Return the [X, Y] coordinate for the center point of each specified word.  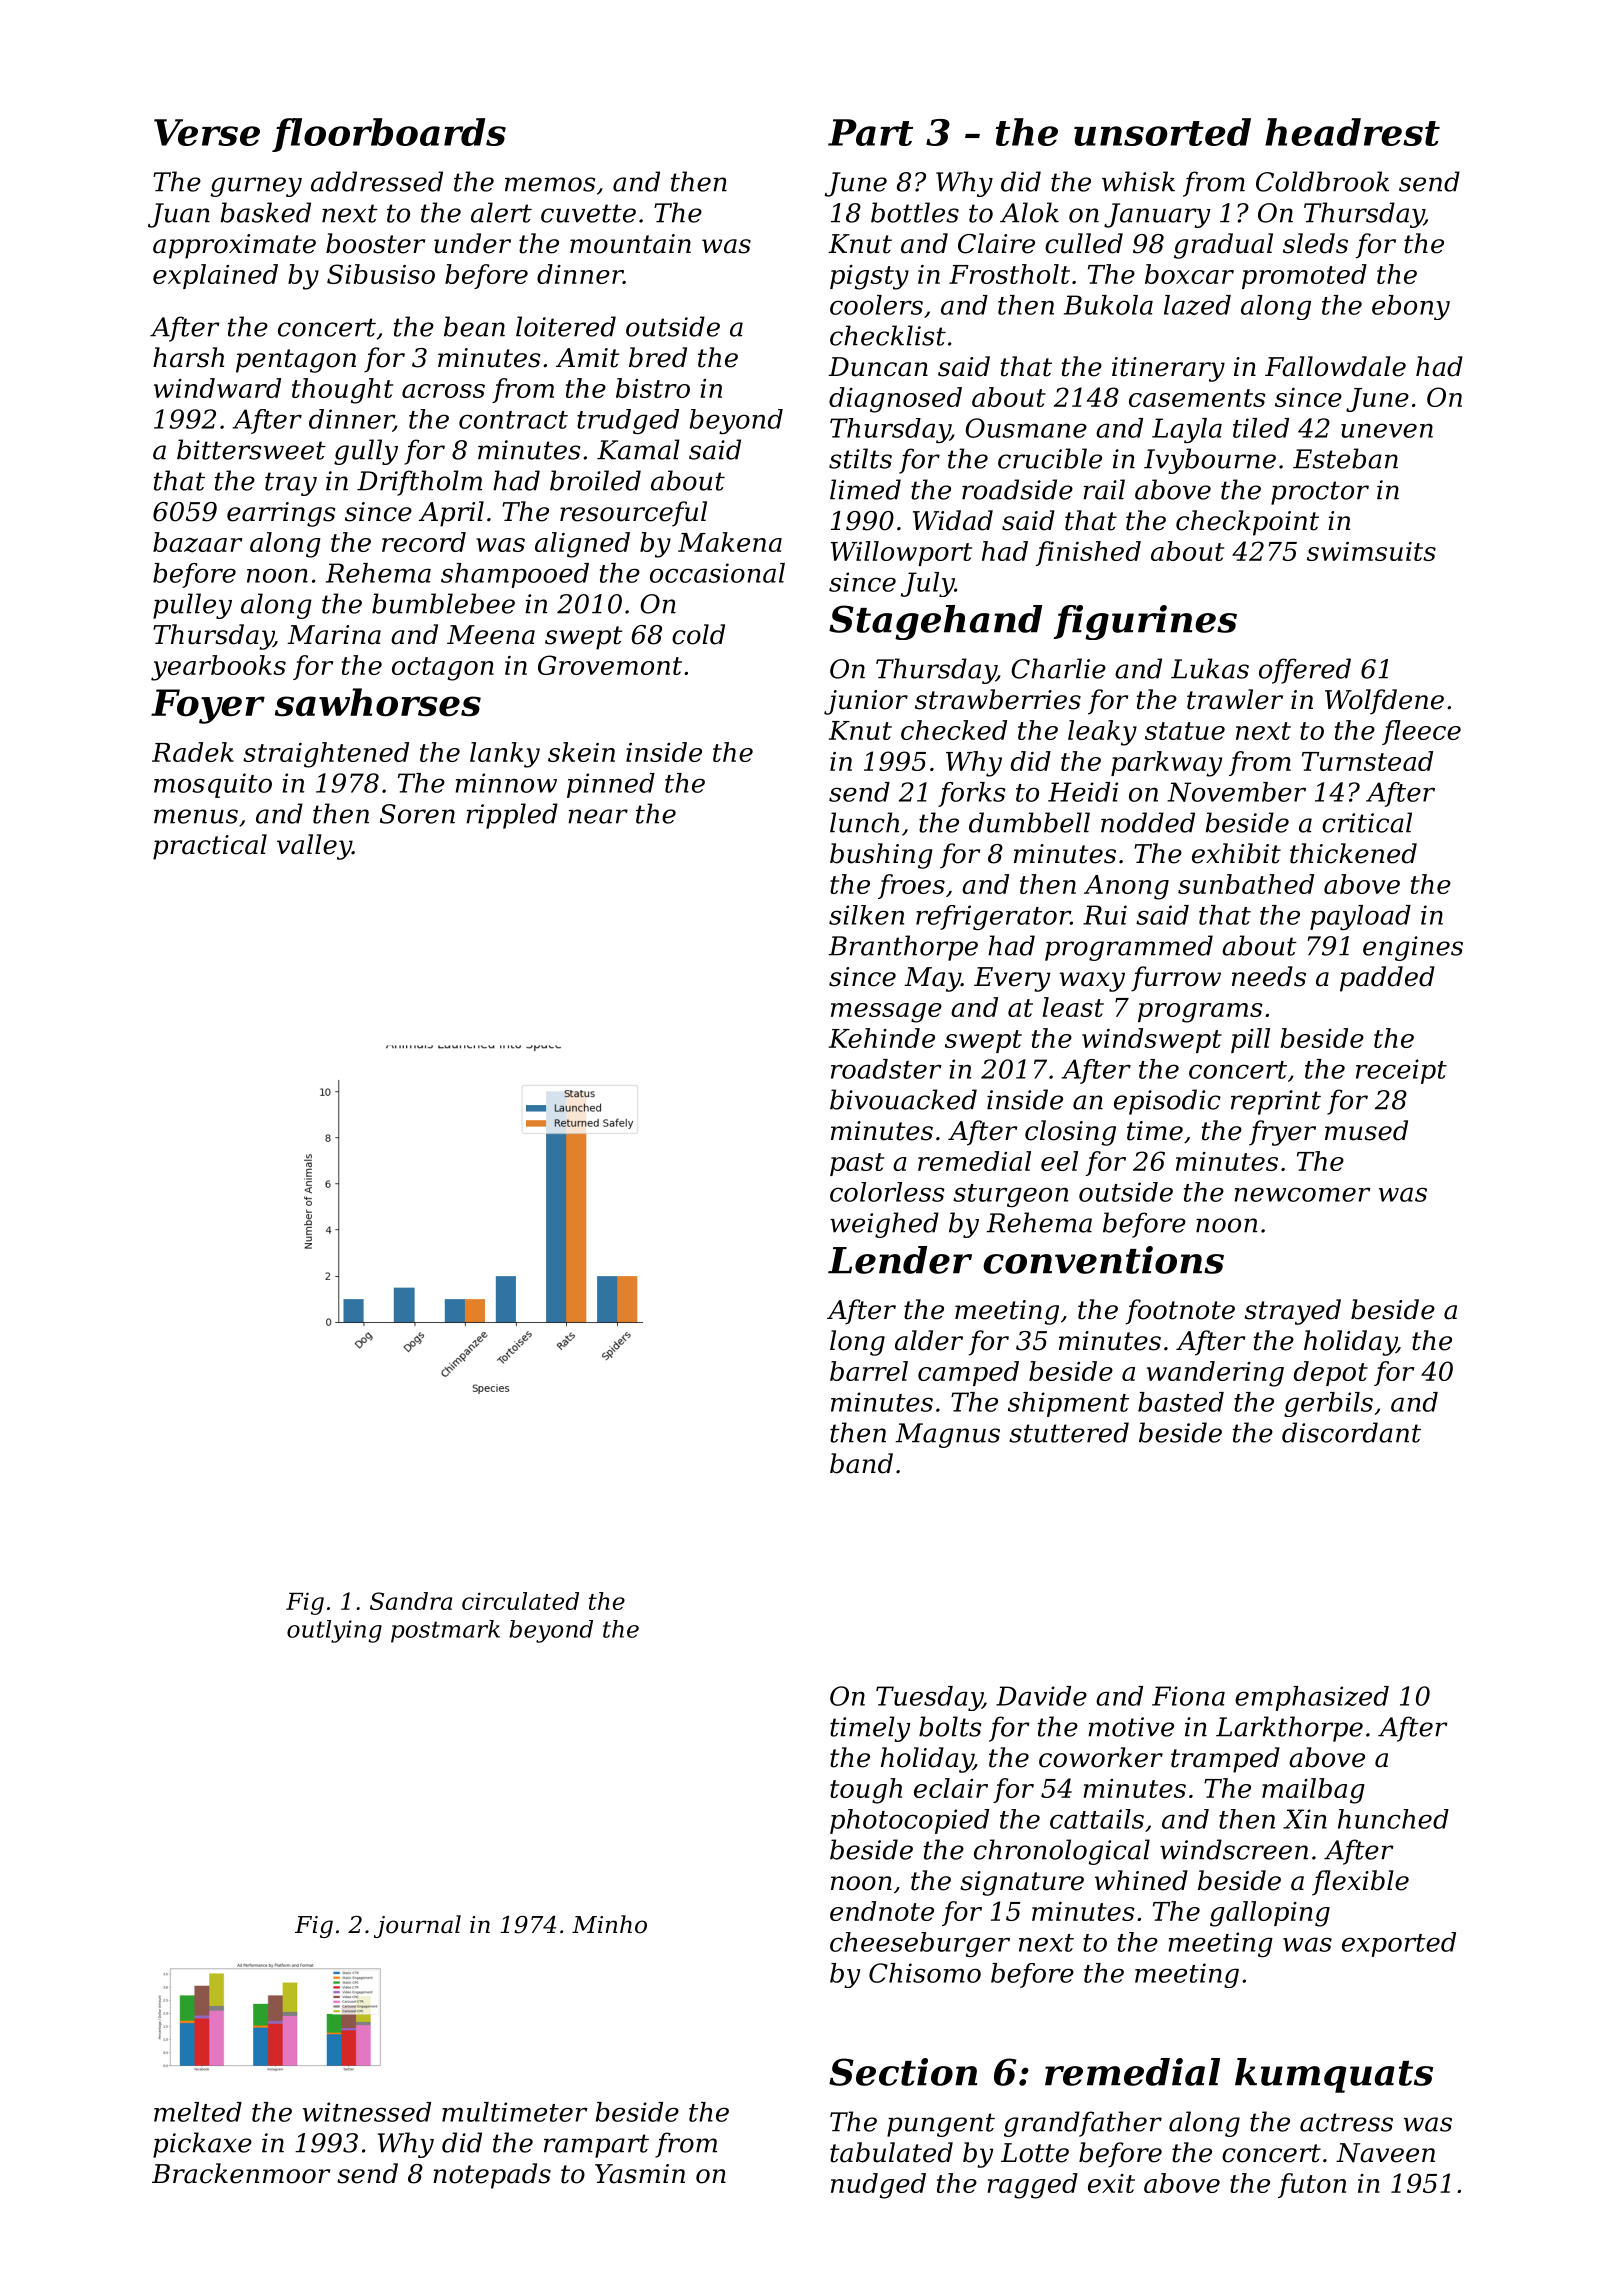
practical [210, 847]
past [857, 1164]
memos [550, 184]
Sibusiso [381, 274]
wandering [1215, 1374]
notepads [492, 2176]
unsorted [1162, 132]
